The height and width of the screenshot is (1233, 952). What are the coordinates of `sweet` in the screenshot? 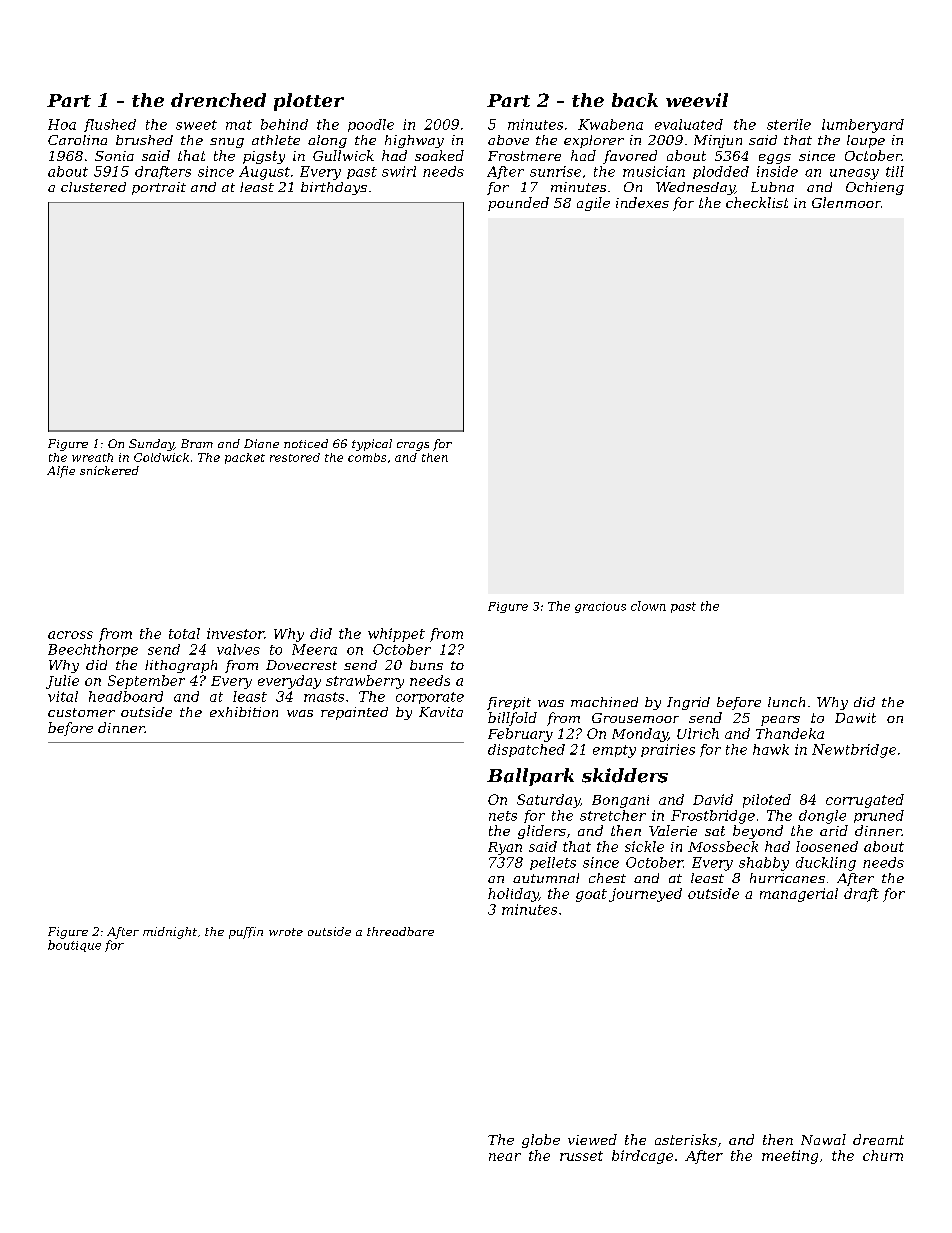 It's located at (196, 125).
